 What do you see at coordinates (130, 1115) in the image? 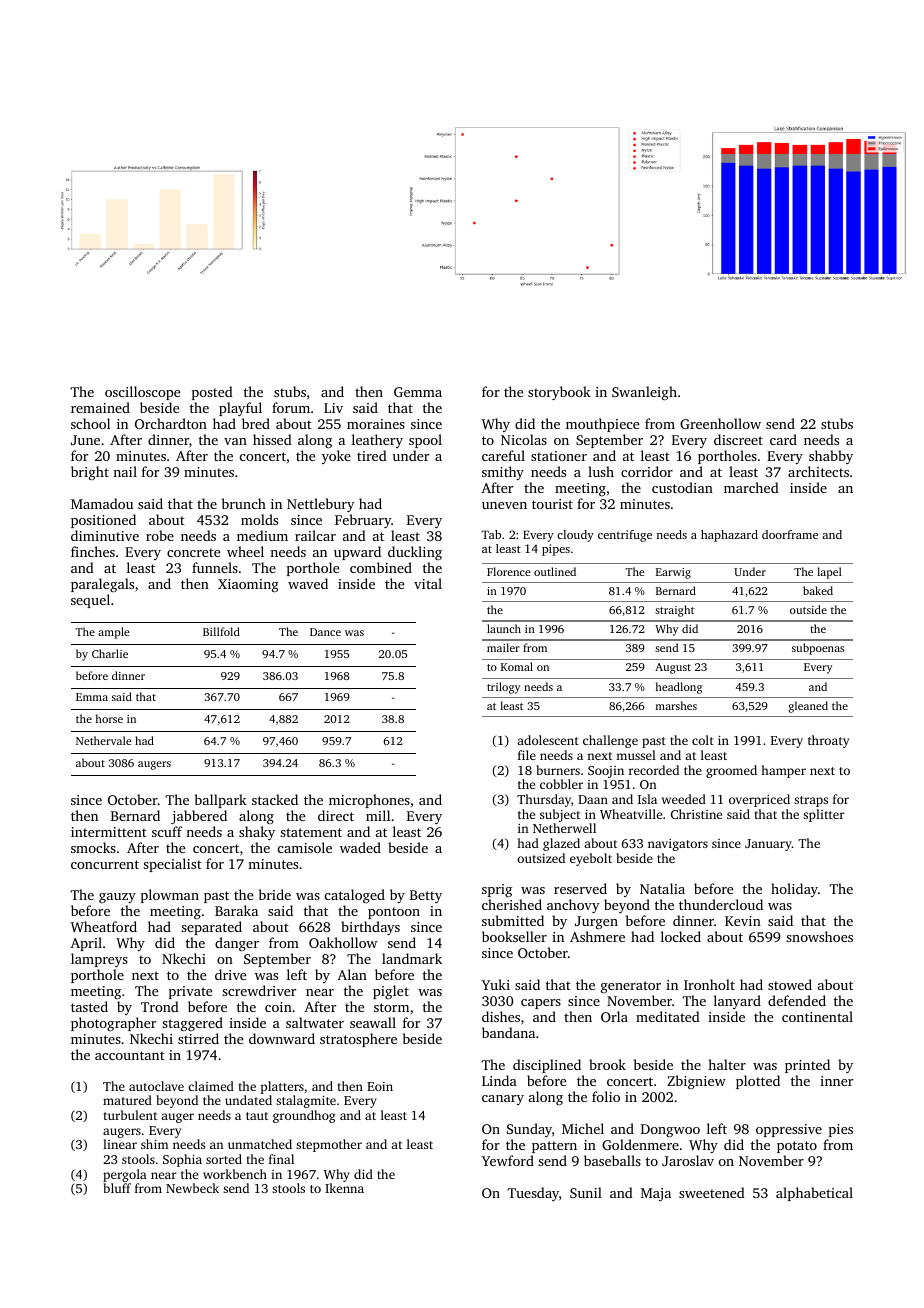
I see `turbulent` at bounding box center [130, 1115].
